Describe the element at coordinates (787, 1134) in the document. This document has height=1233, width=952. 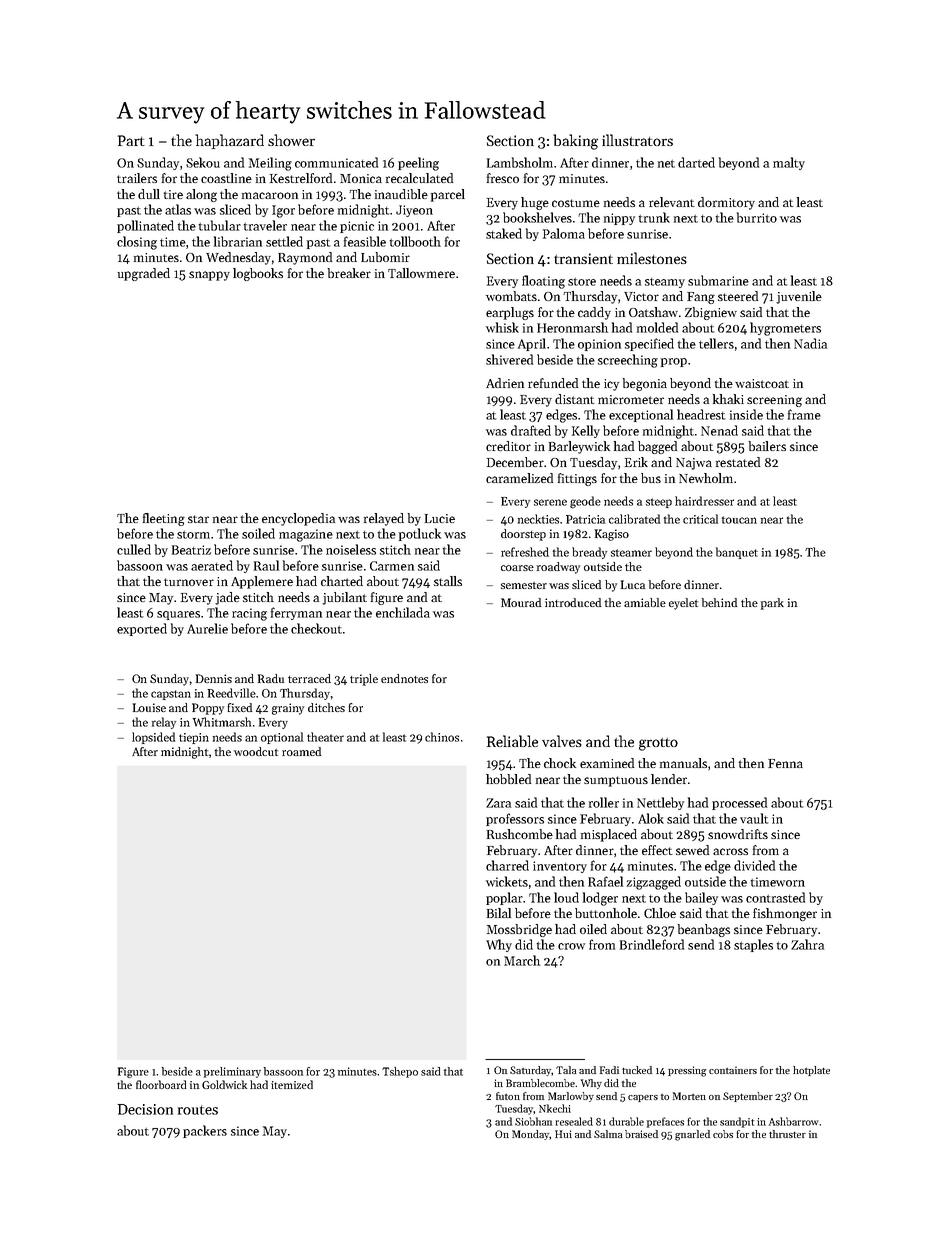
I see `thruster` at that location.
